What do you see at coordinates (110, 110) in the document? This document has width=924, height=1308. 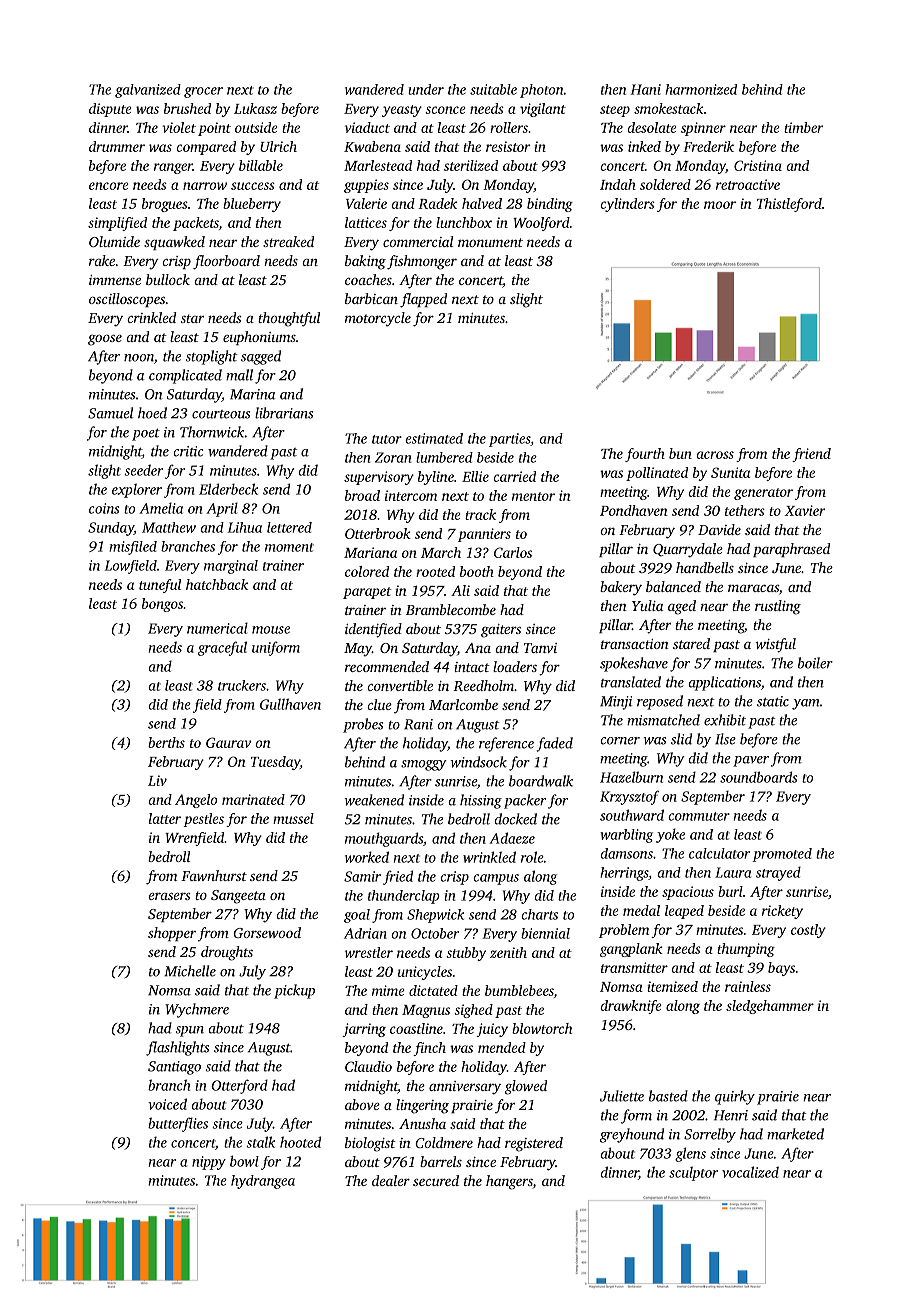 I see `dispute` at bounding box center [110, 110].
